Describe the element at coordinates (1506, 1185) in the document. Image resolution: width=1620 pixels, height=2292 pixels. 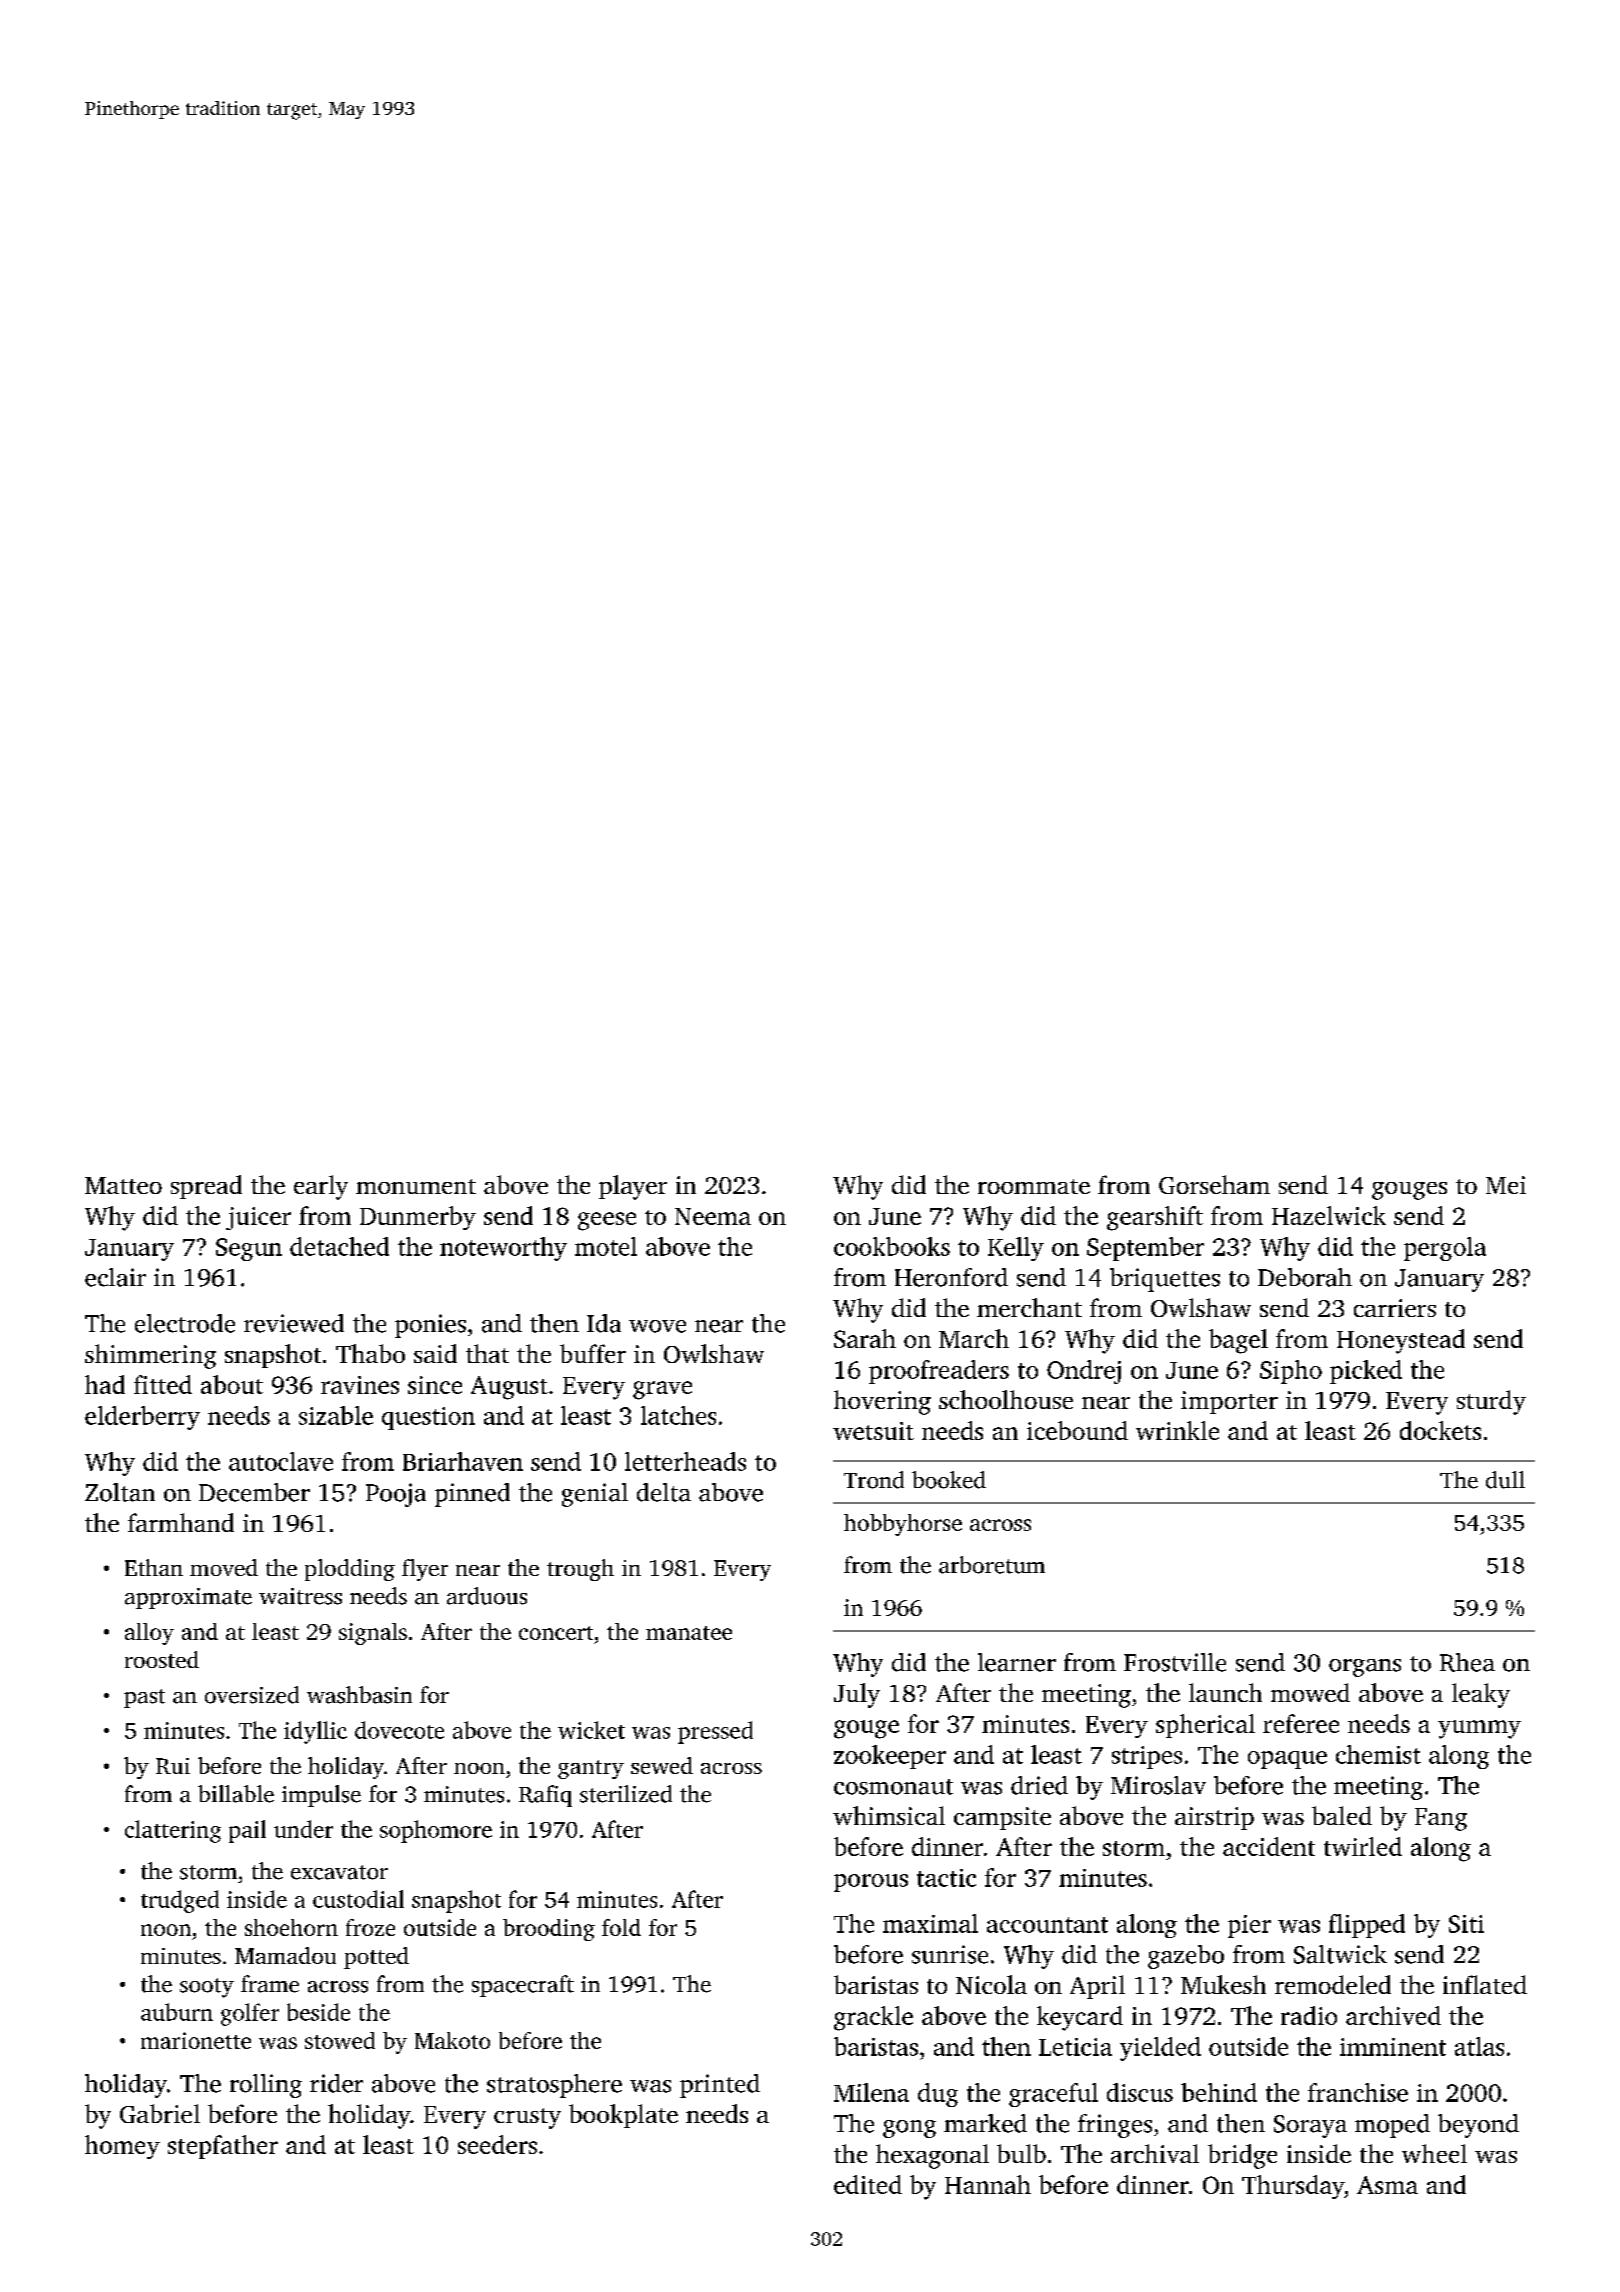
I see `Mei` at that location.
